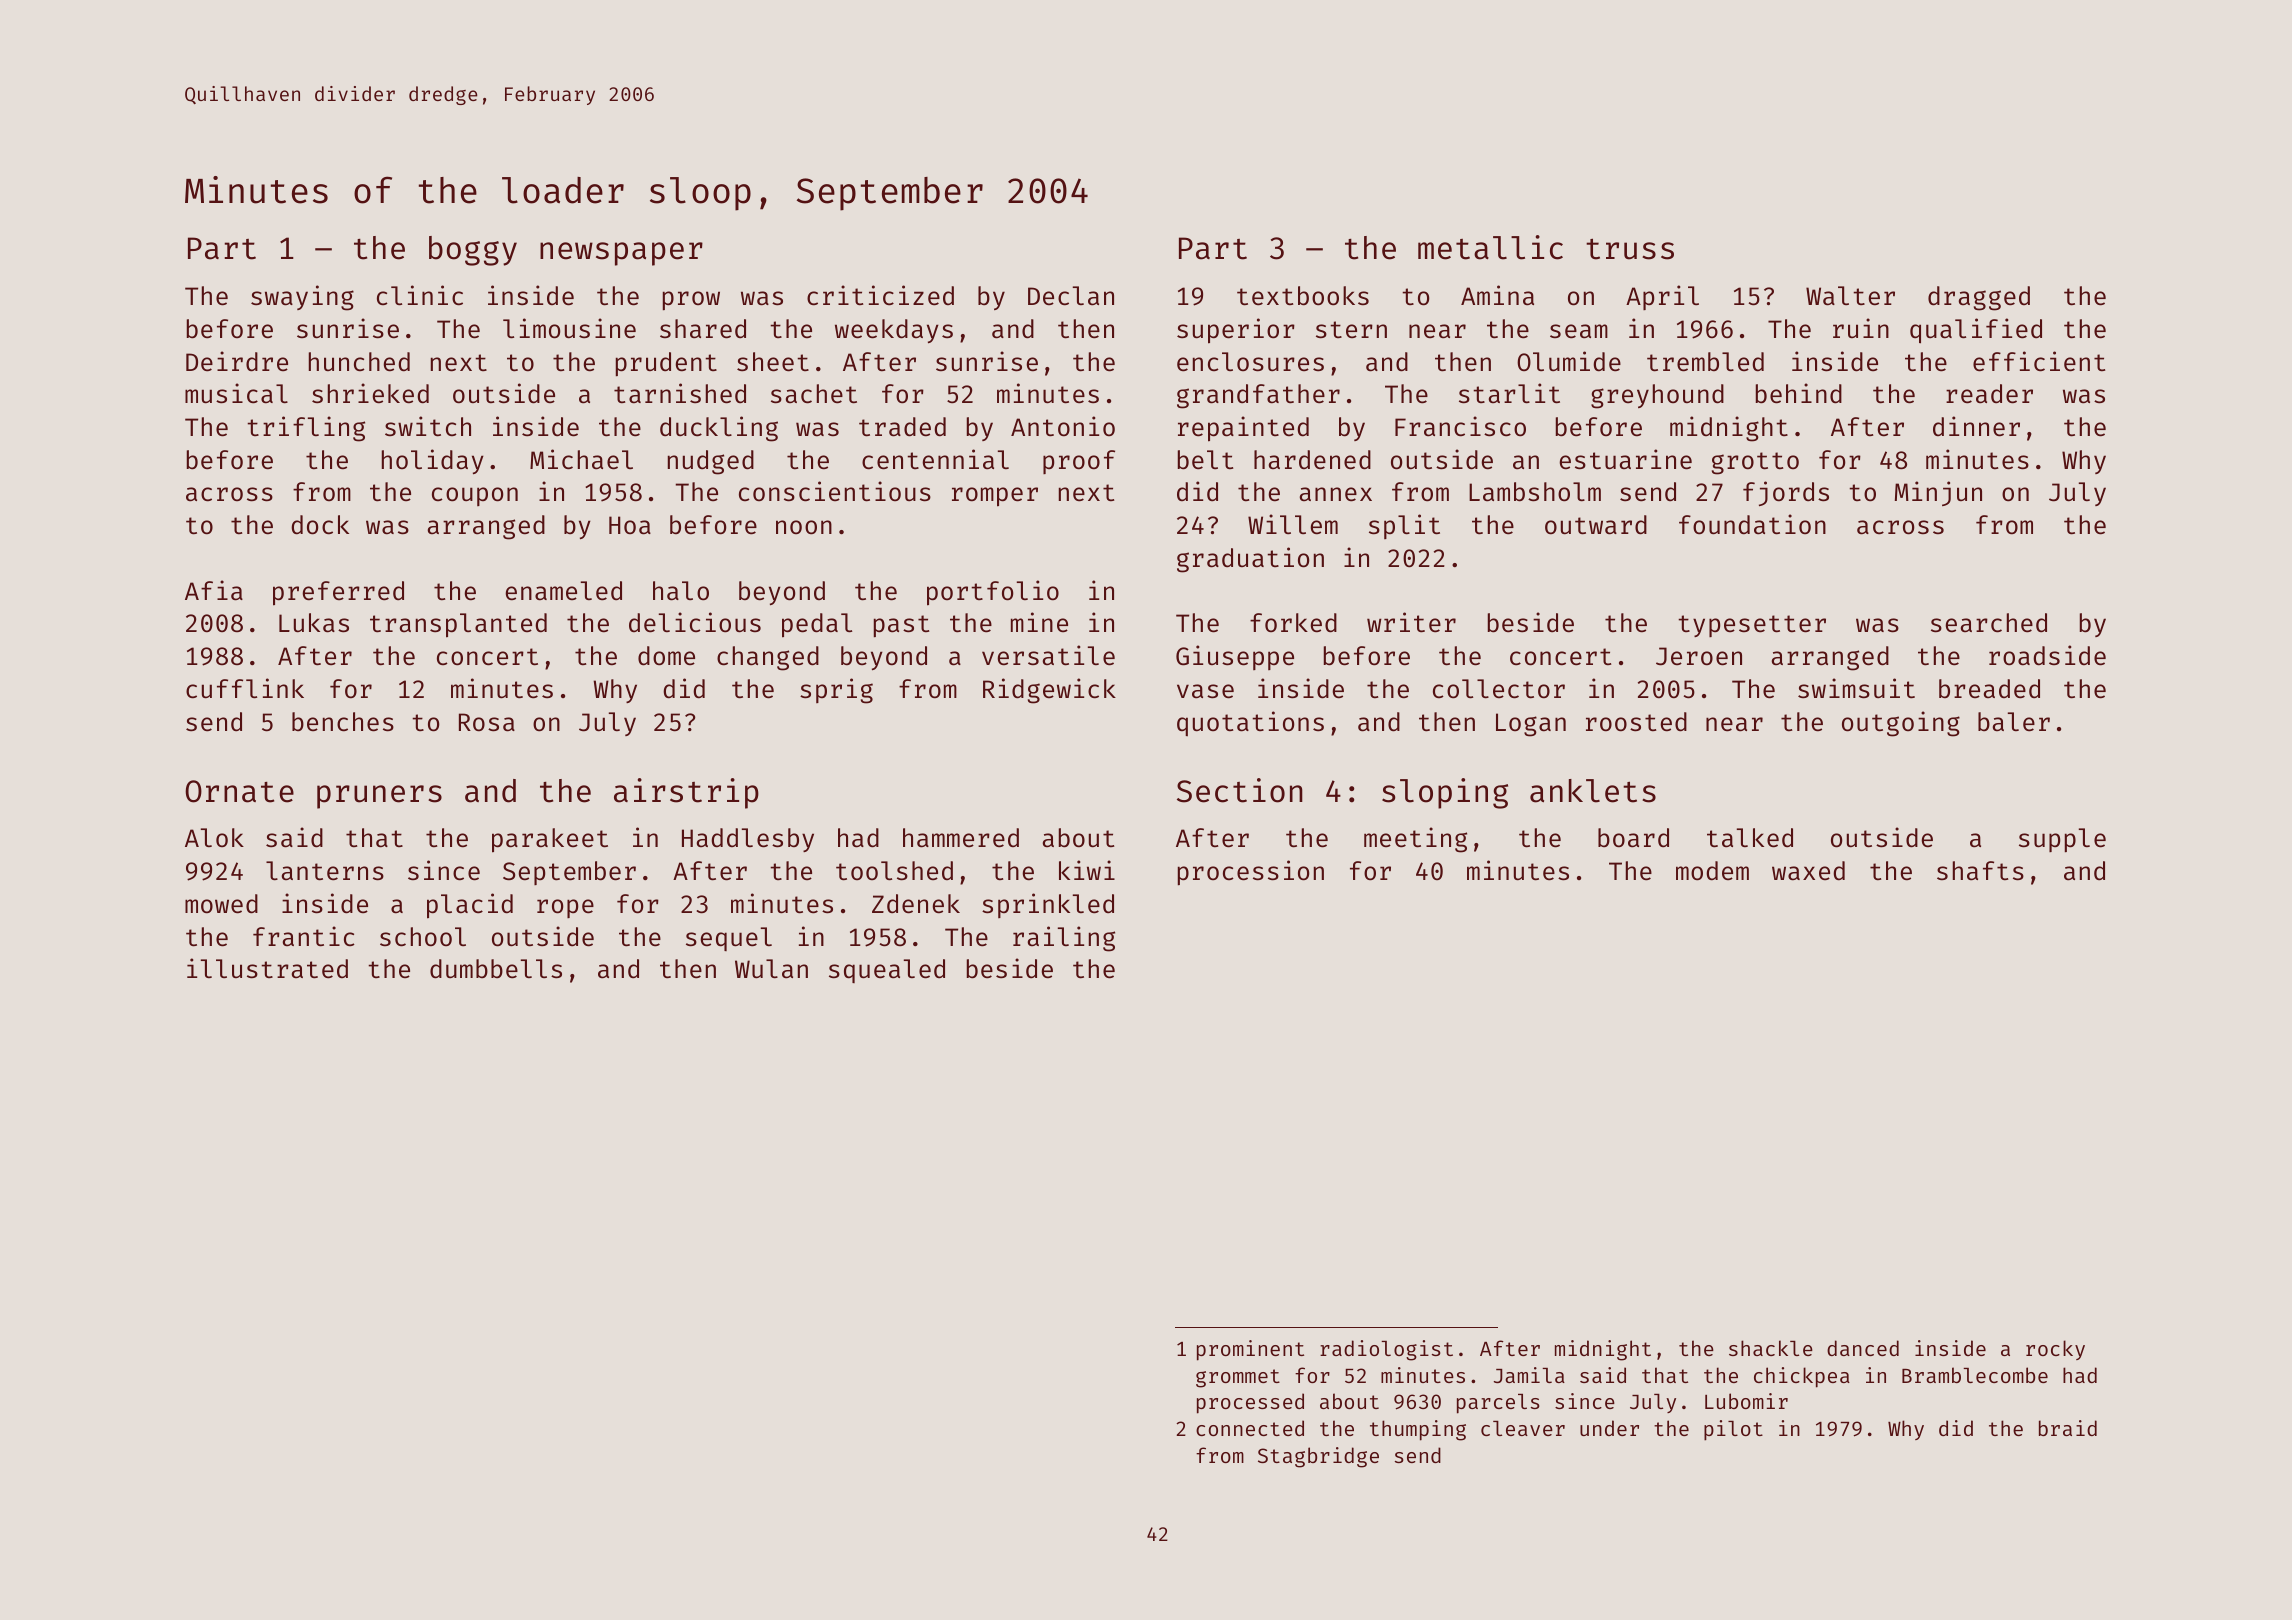  What do you see at coordinates (887, 971) in the page?
I see `squealed` at bounding box center [887, 971].
